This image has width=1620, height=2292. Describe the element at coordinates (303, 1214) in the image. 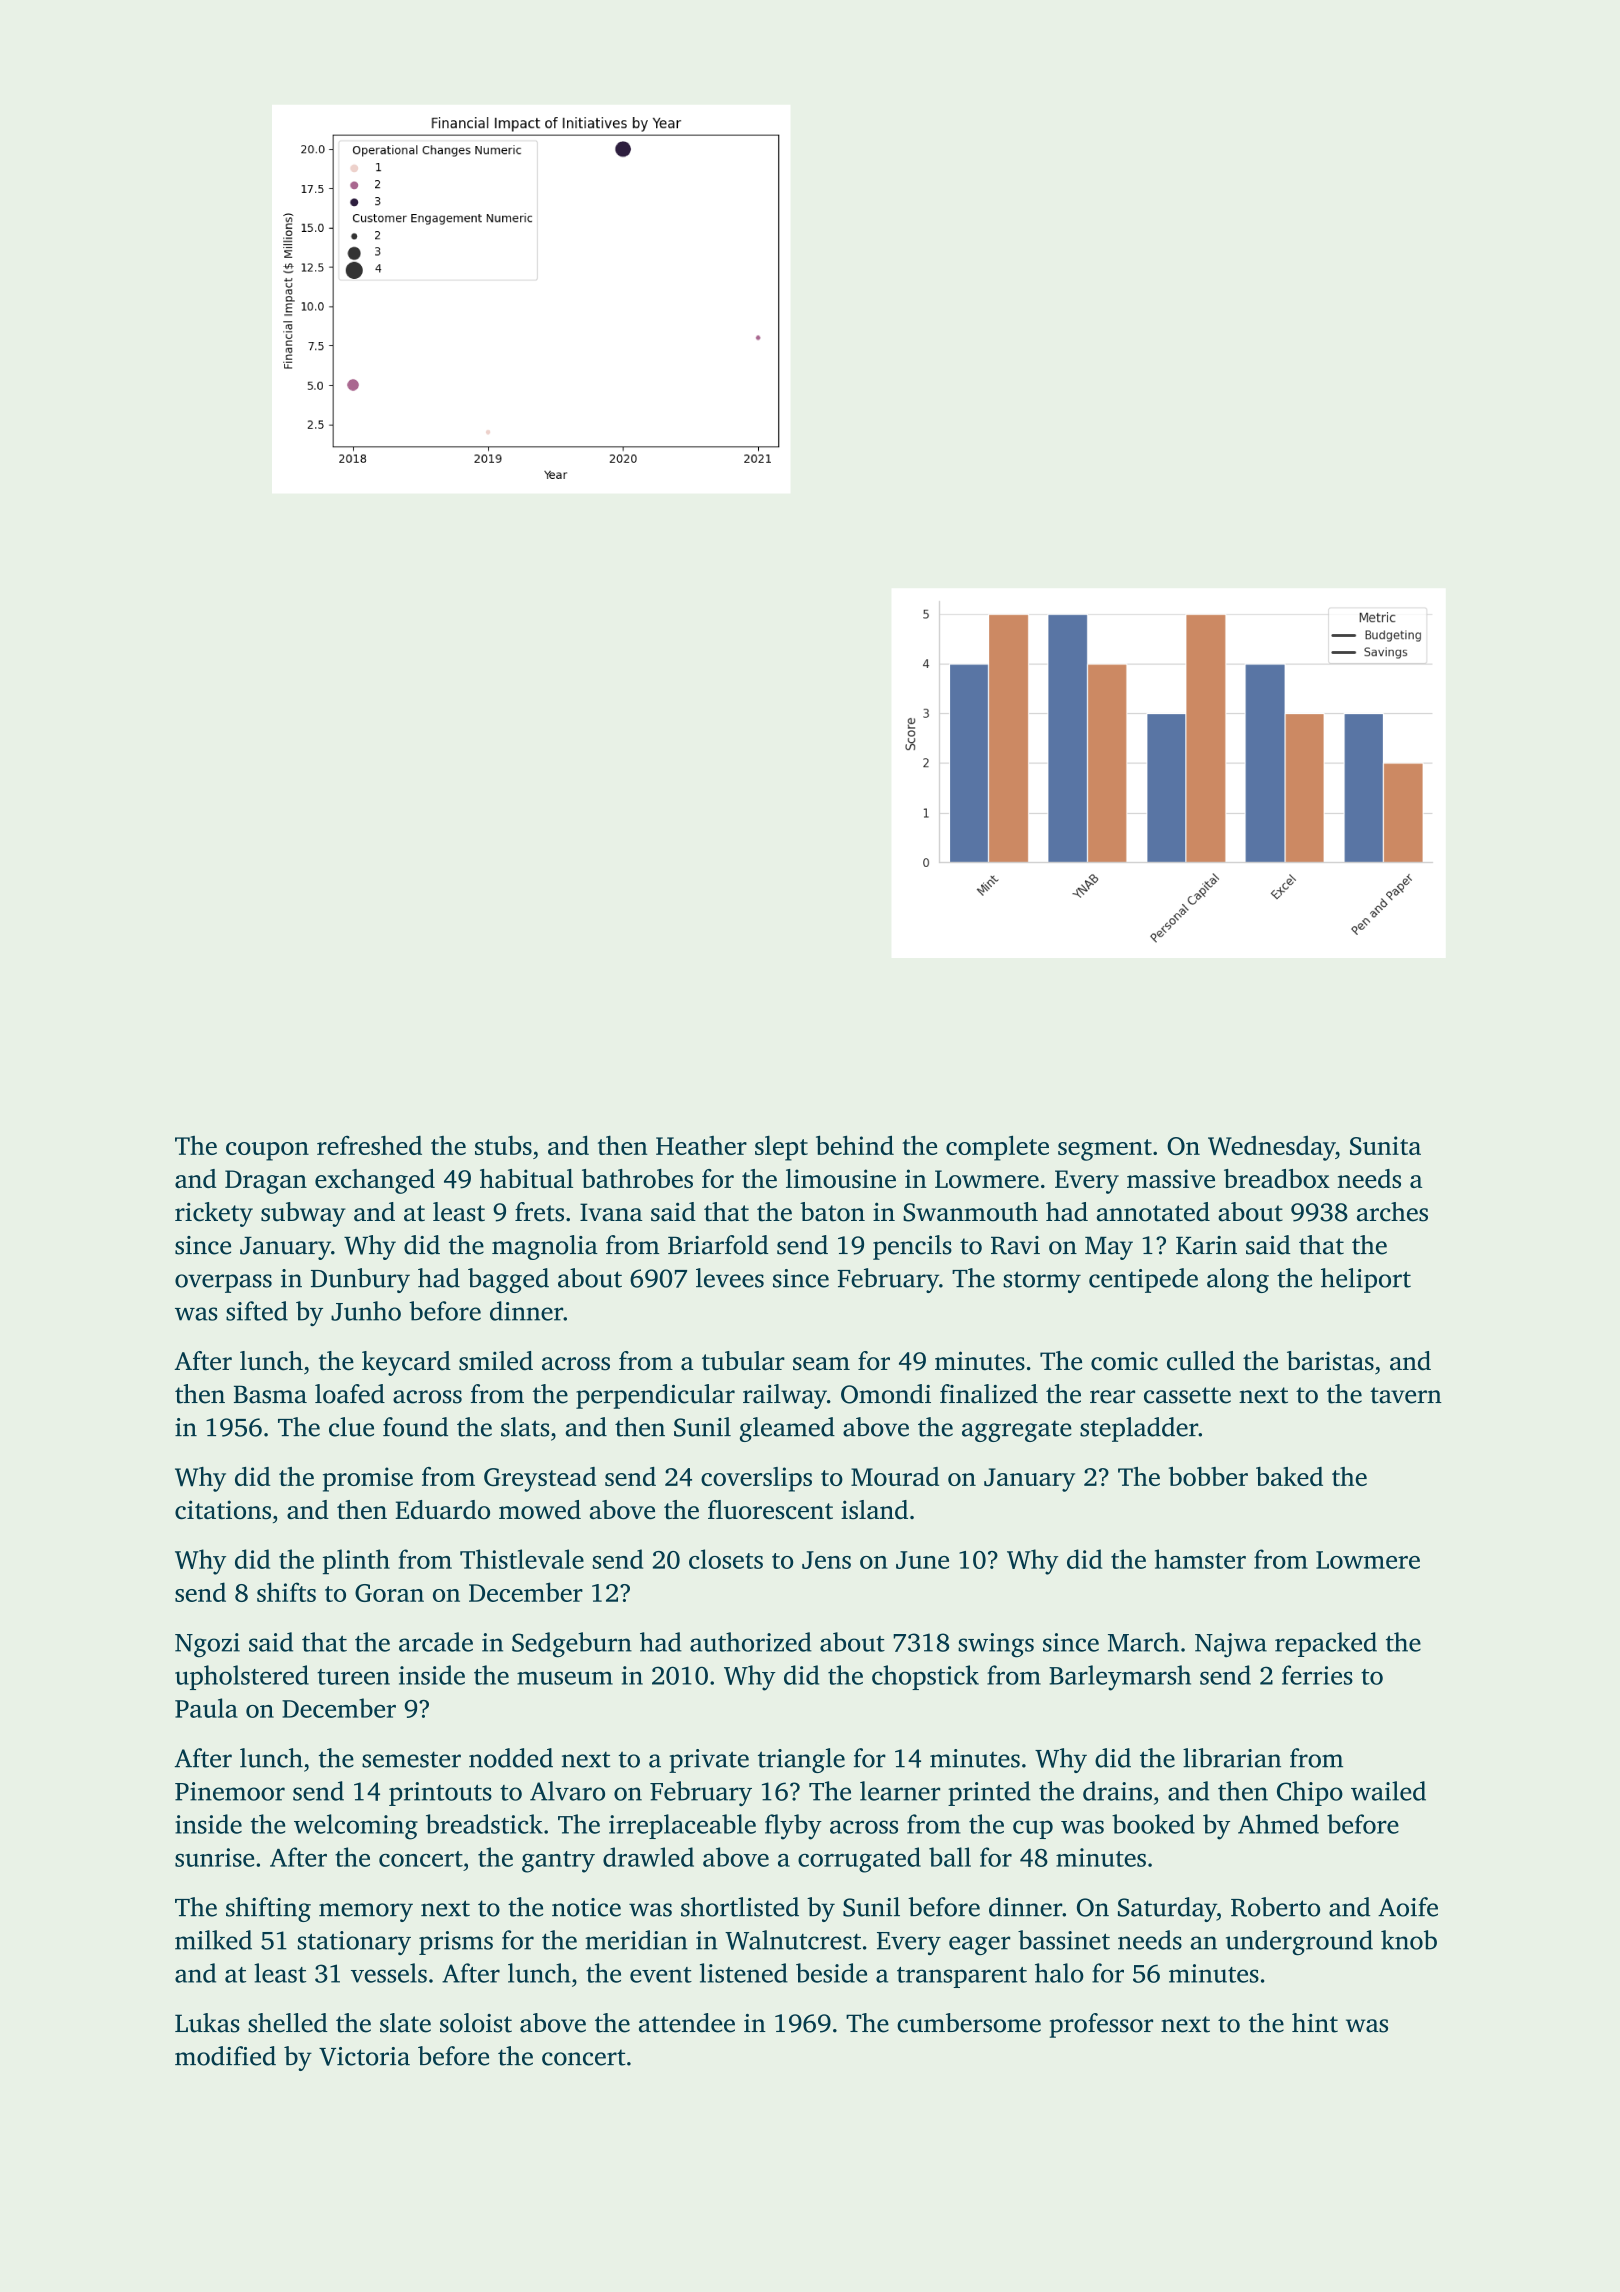

I see `subway` at that location.
